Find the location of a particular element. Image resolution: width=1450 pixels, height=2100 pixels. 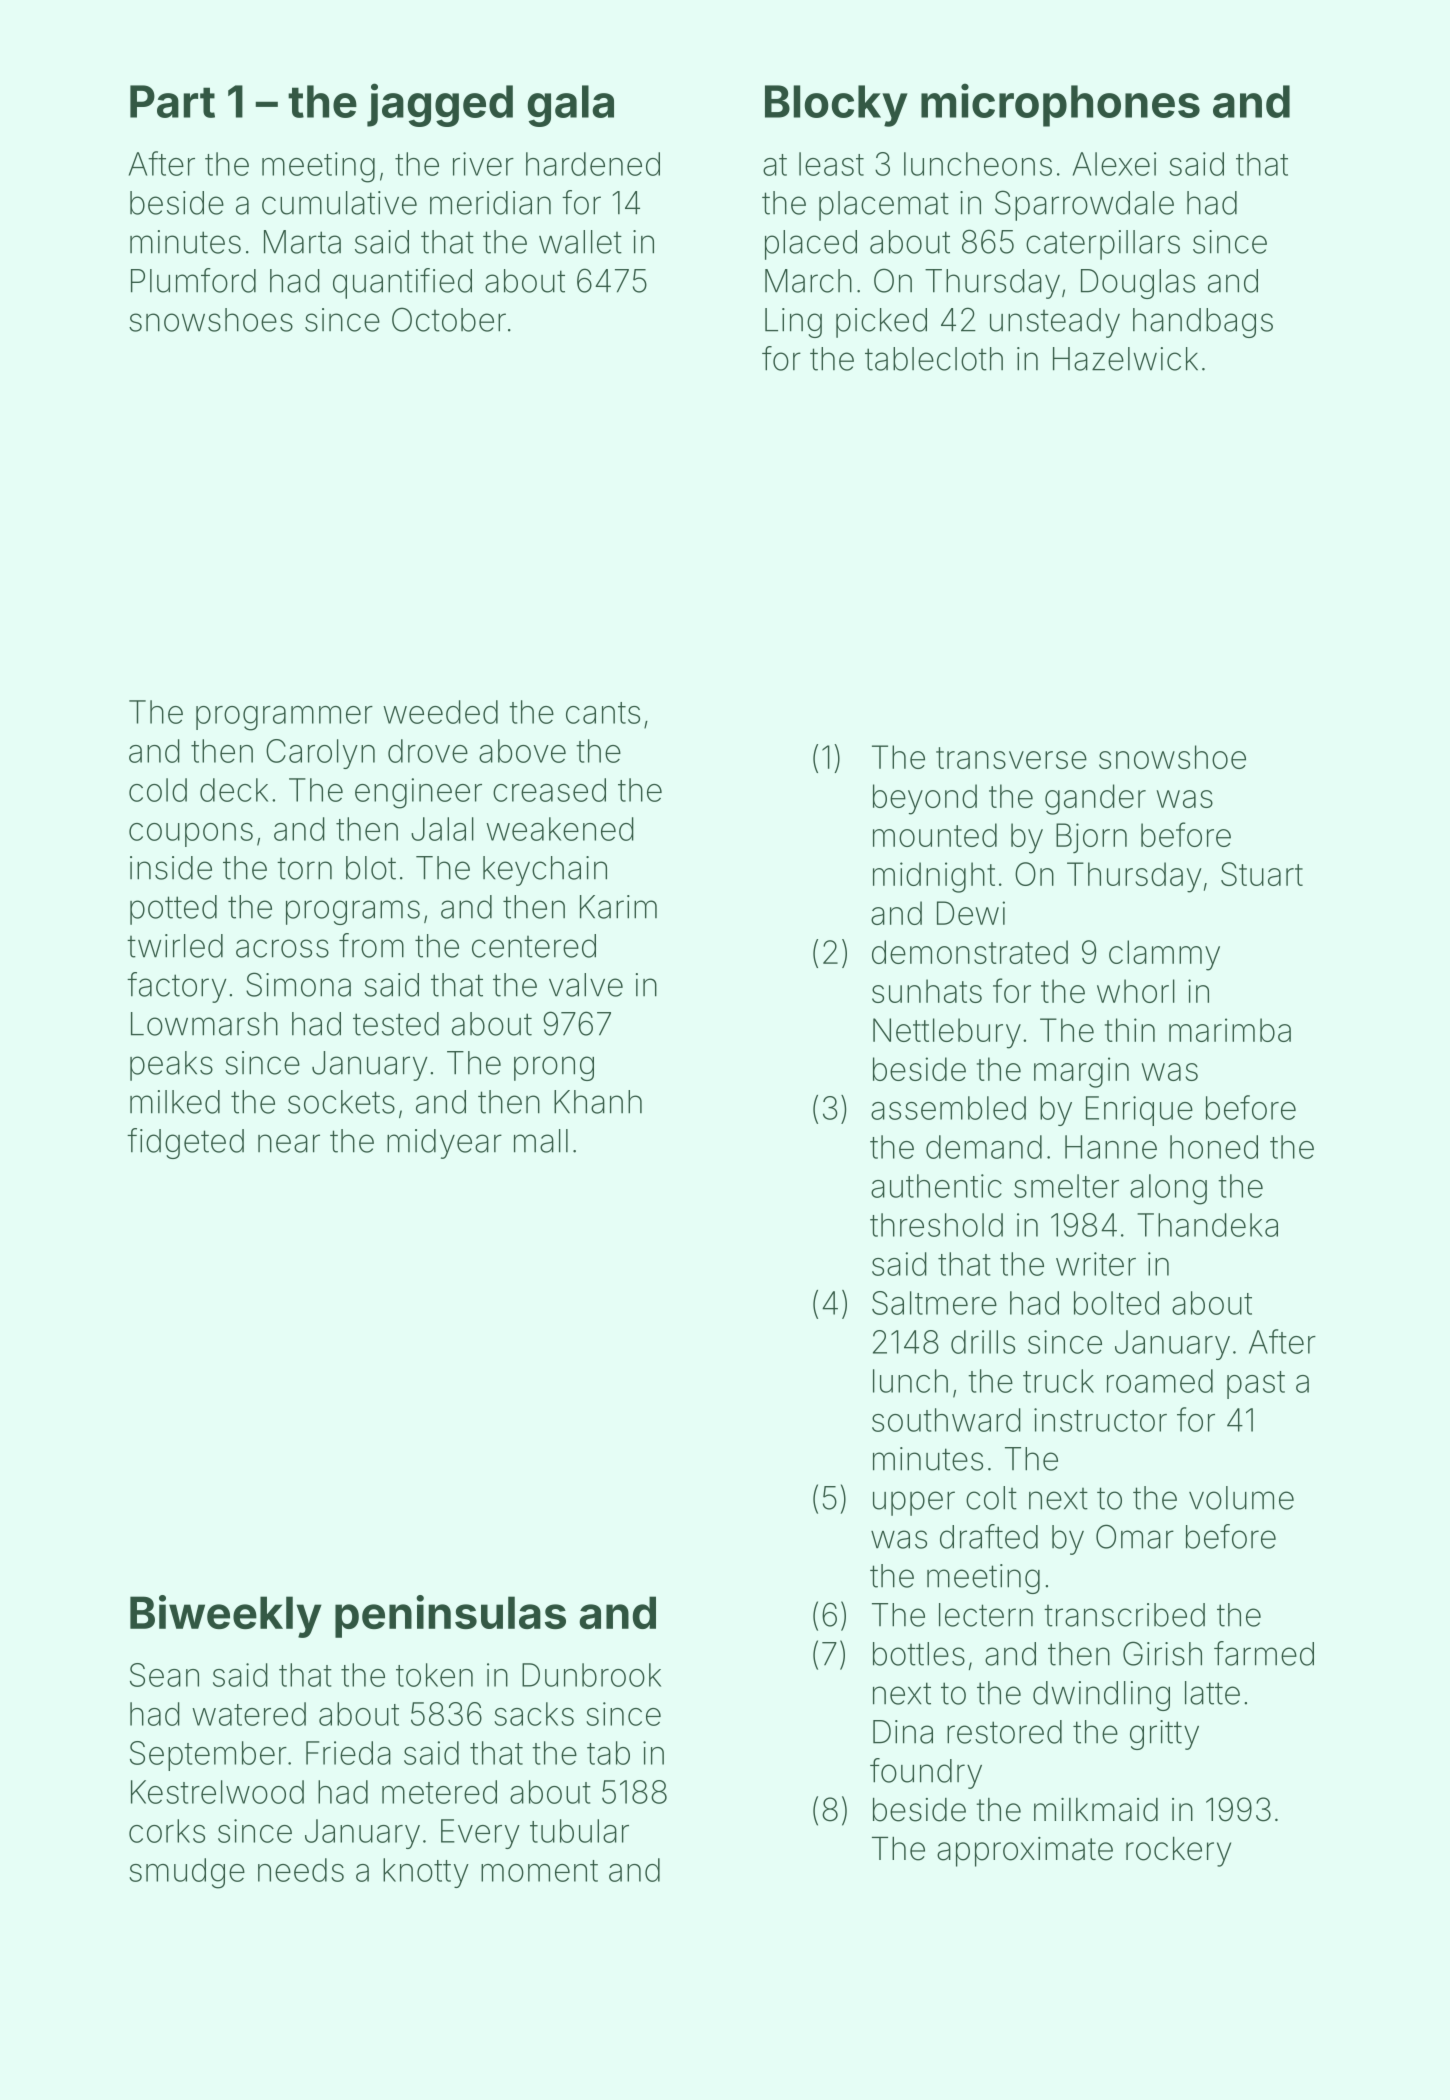

microphones is located at coordinates (1060, 105).
